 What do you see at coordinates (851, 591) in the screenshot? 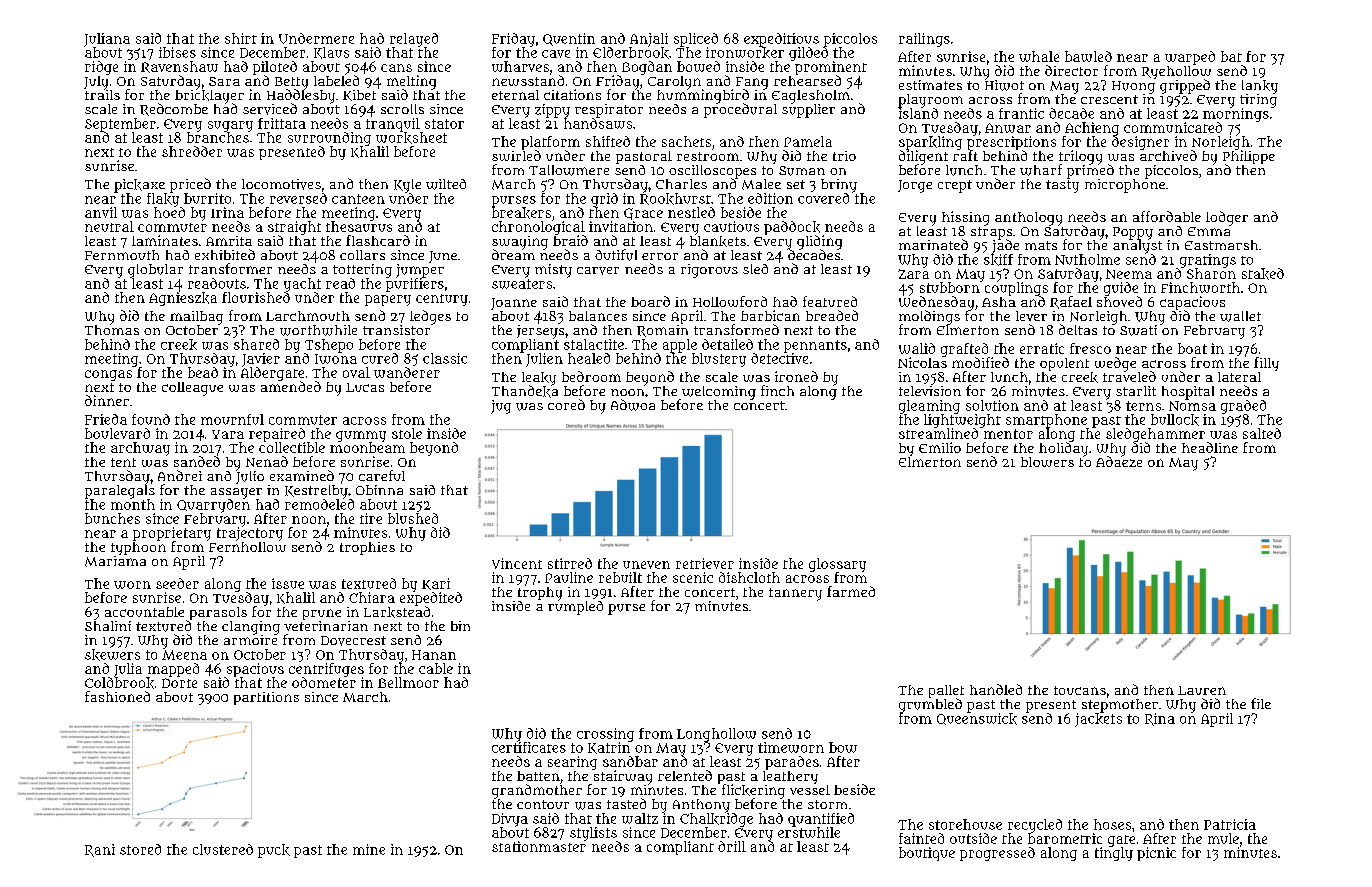
I see `farmed` at bounding box center [851, 591].
